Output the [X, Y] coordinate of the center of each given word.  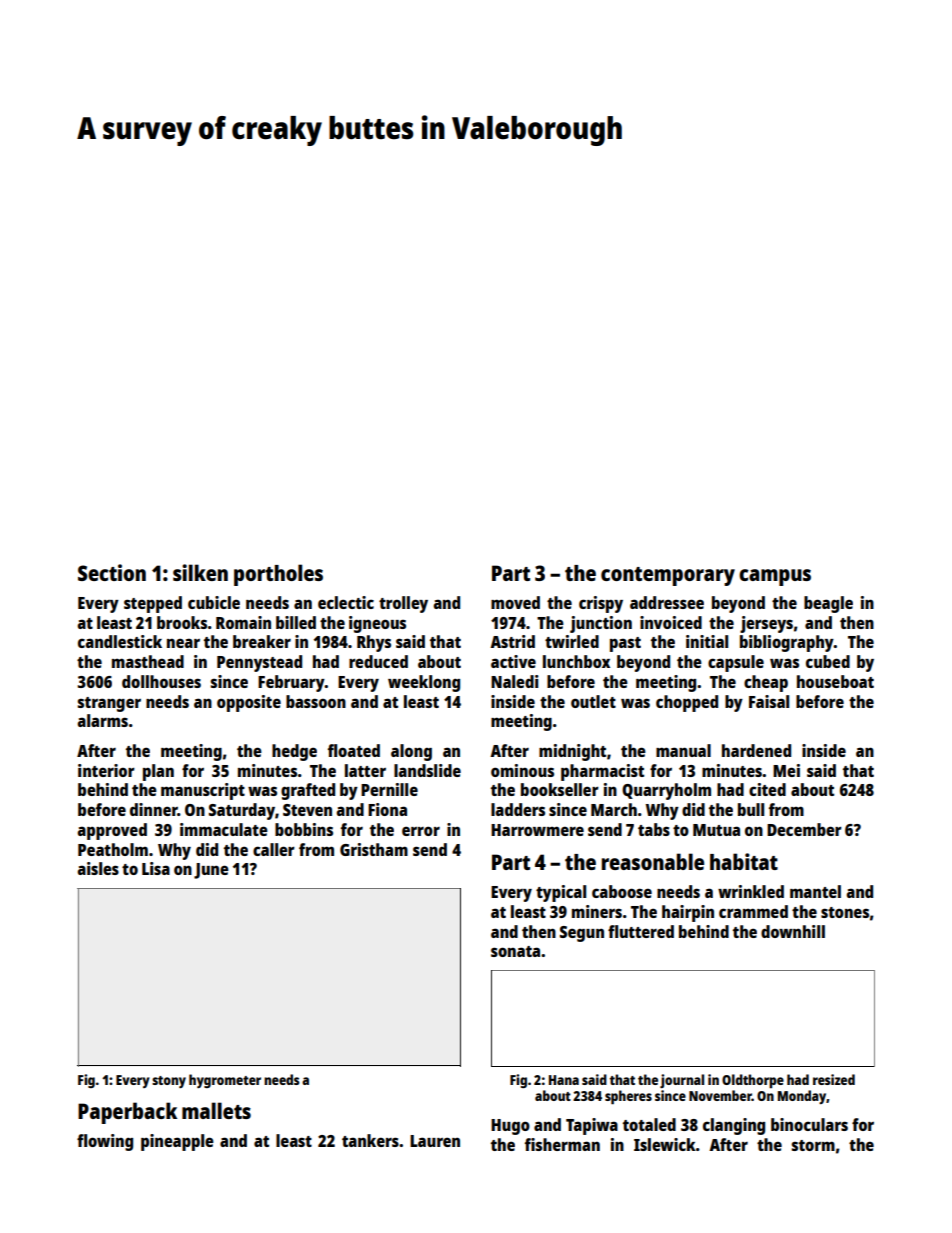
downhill [793, 931]
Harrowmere [537, 830]
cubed [828, 661]
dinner [154, 809]
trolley [403, 604]
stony [169, 1082]
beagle [828, 604]
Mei [786, 770]
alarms [103, 720]
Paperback [127, 1113]
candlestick [120, 641]
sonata [515, 951]
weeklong [424, 683]
